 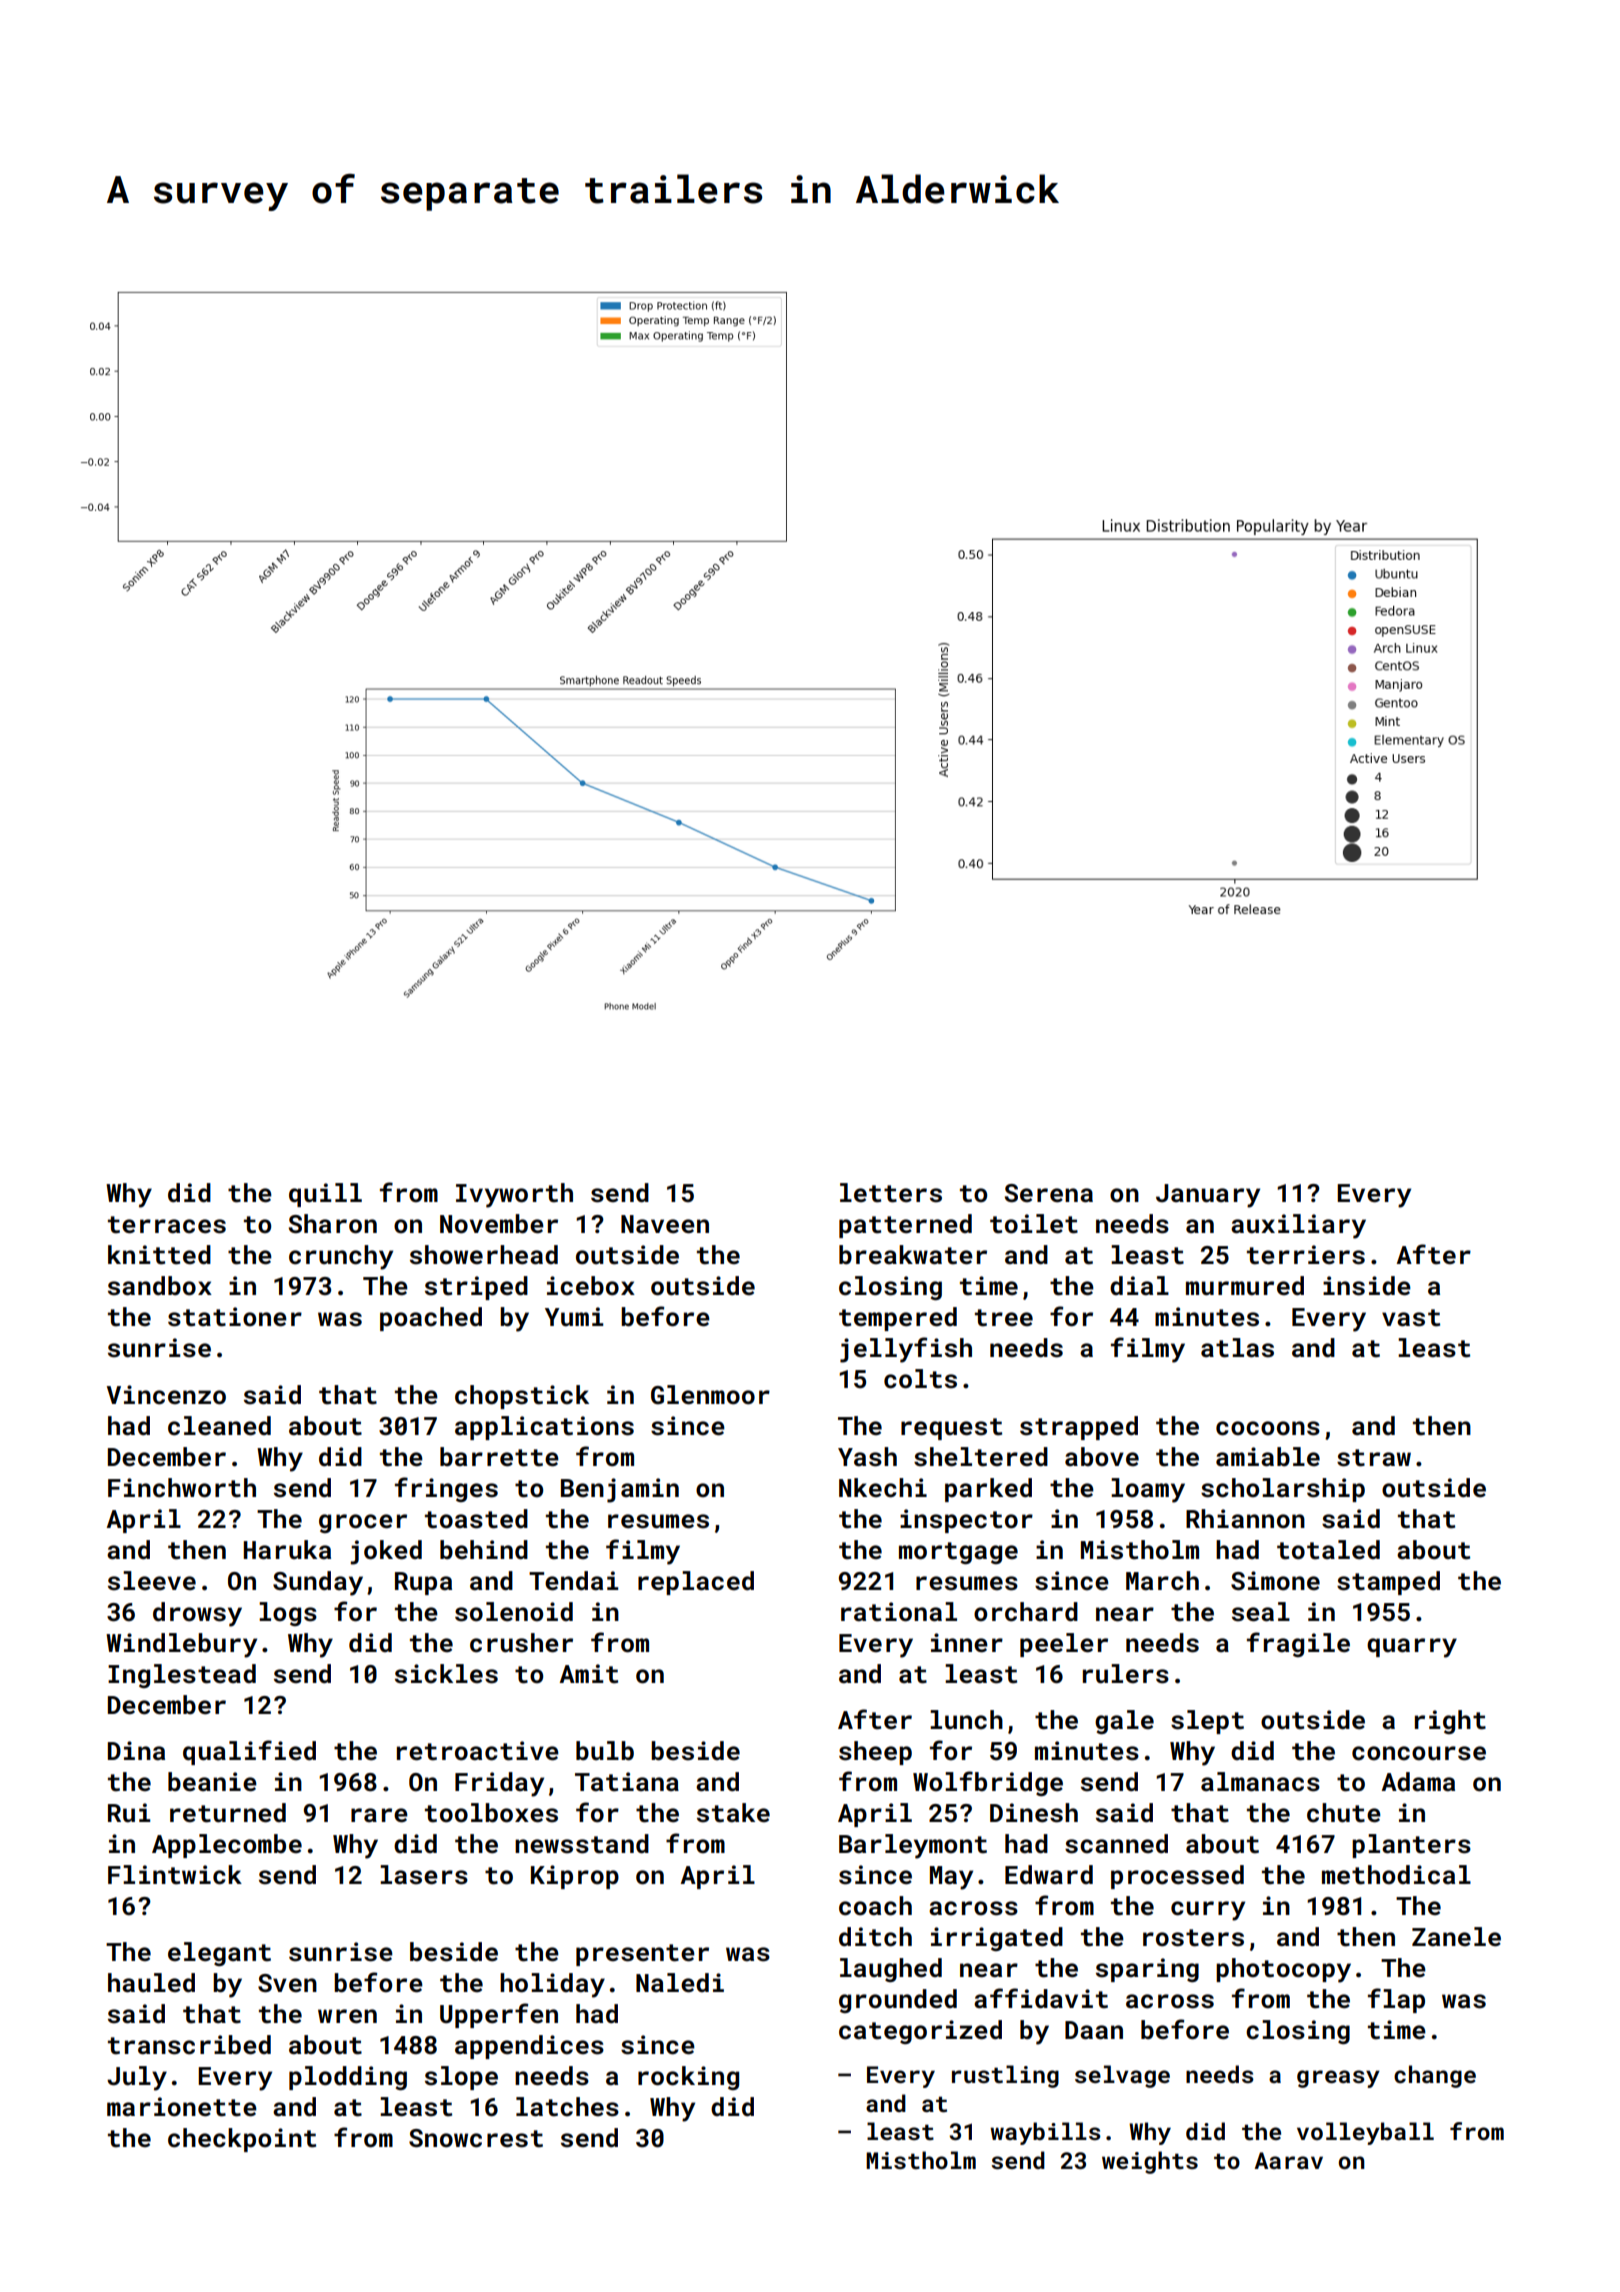 What do you see at coordinates (966, 1521) in the document?
I see `inspector` at bounding box center [966, 1521].
